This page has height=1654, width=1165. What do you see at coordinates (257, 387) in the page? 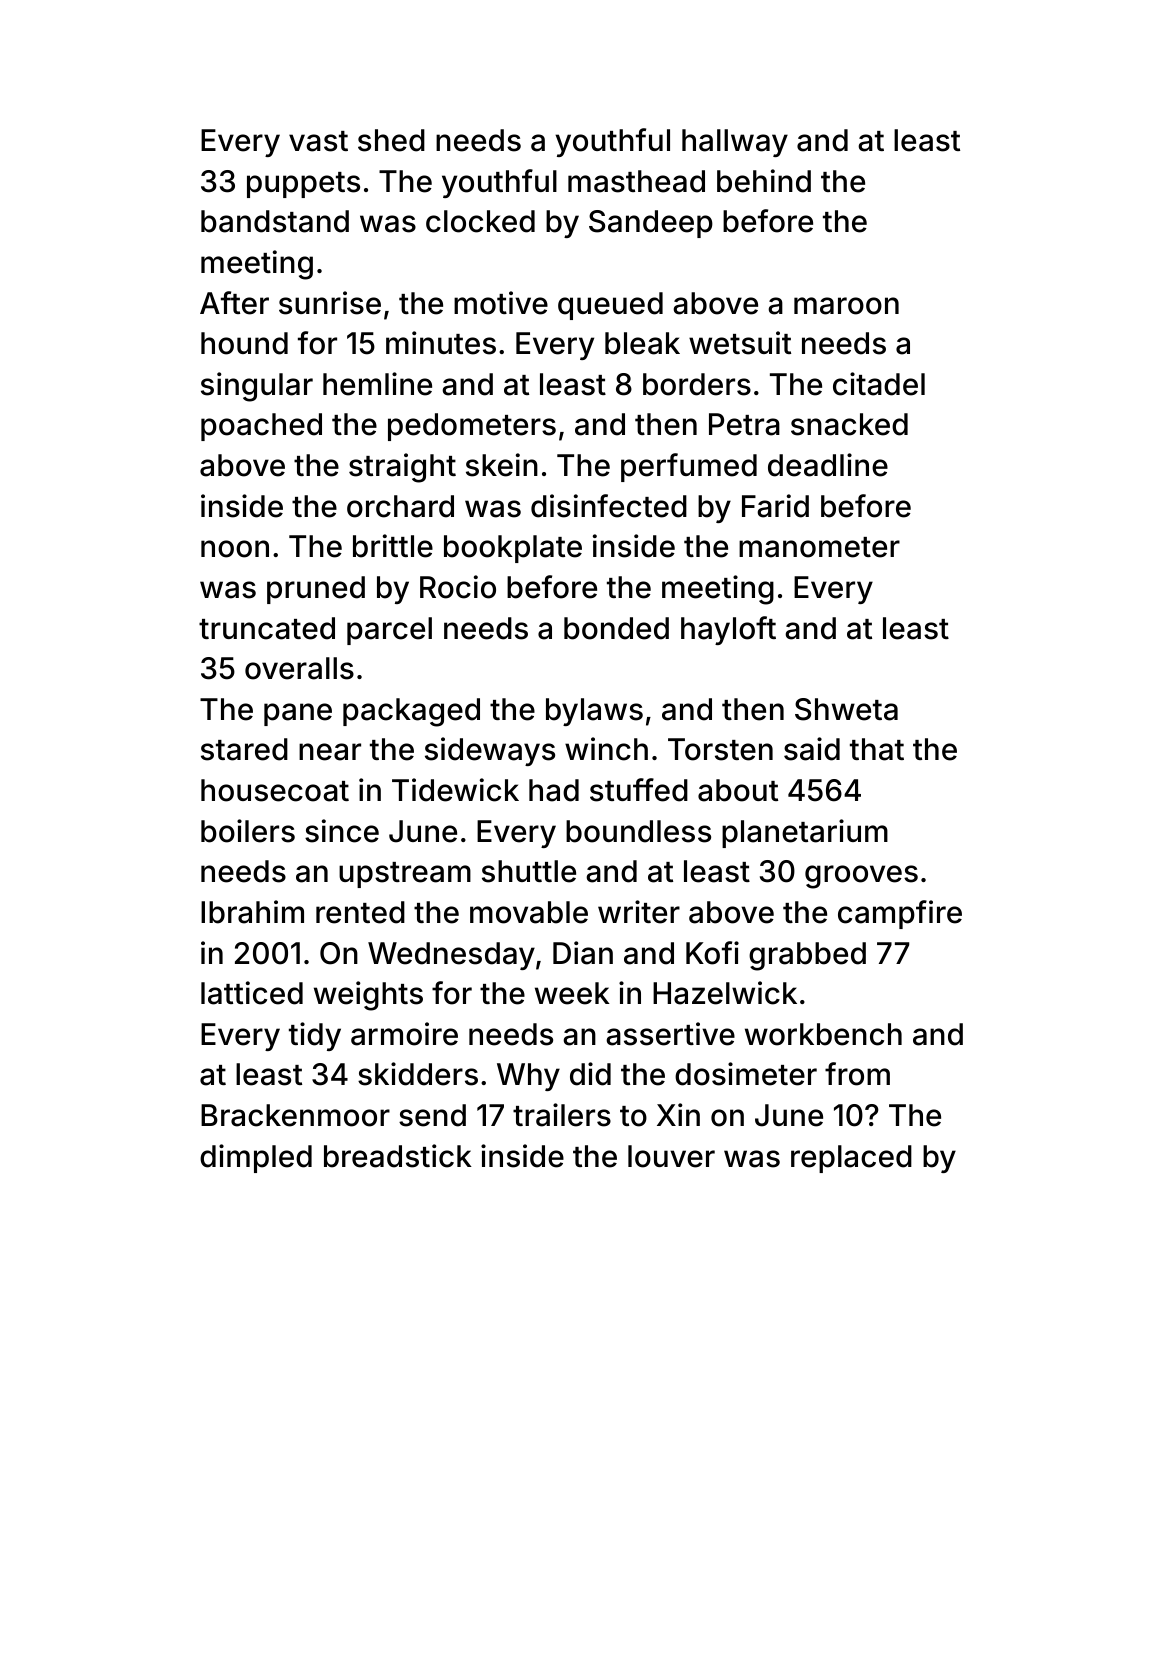
I see `singular` at bounding box center [257, 387].
